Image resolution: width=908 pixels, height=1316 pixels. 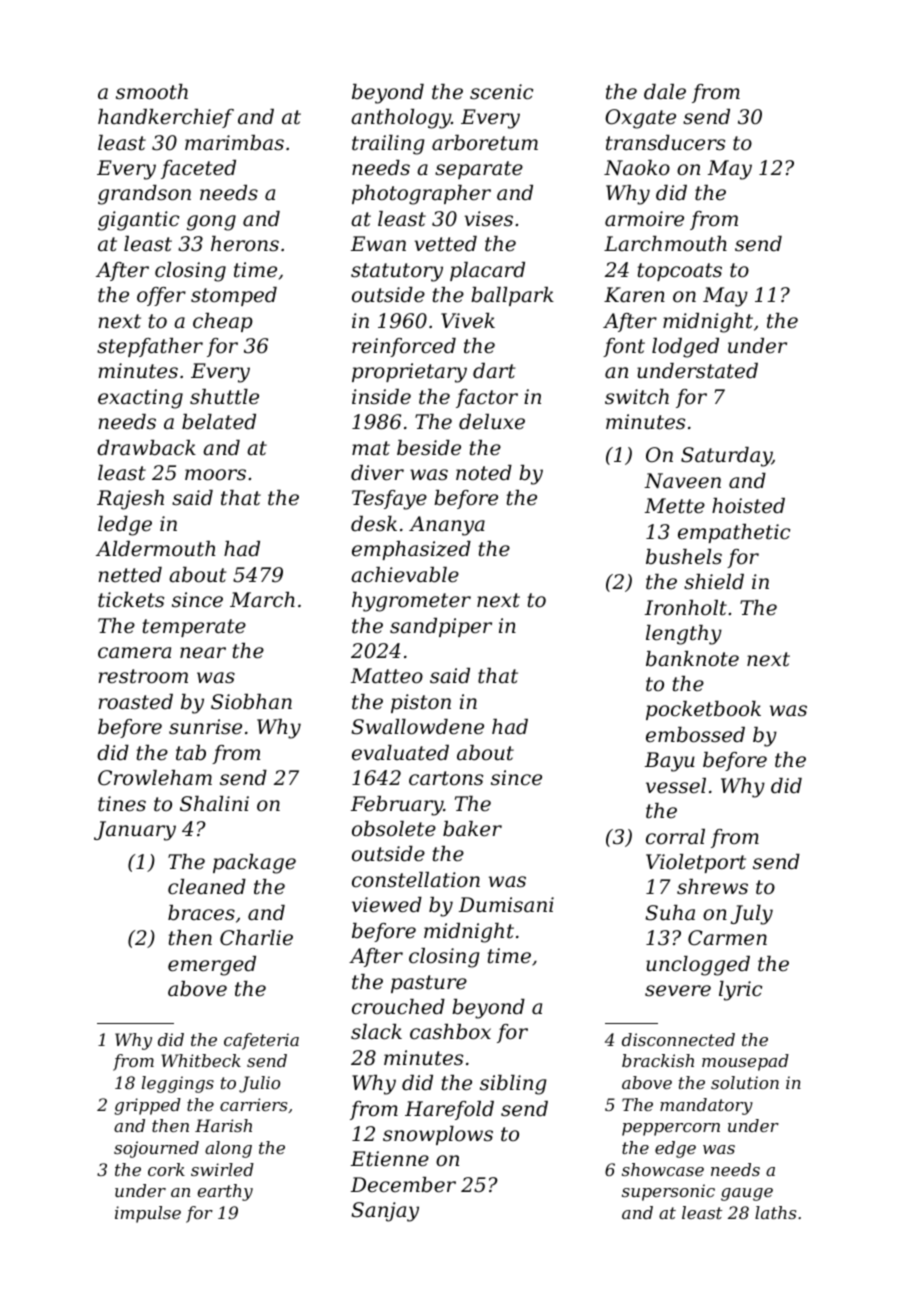 What do you see at coordinates (445, 244) in the screenshot?
I see `vetted` at bounding box center [445, 244].
